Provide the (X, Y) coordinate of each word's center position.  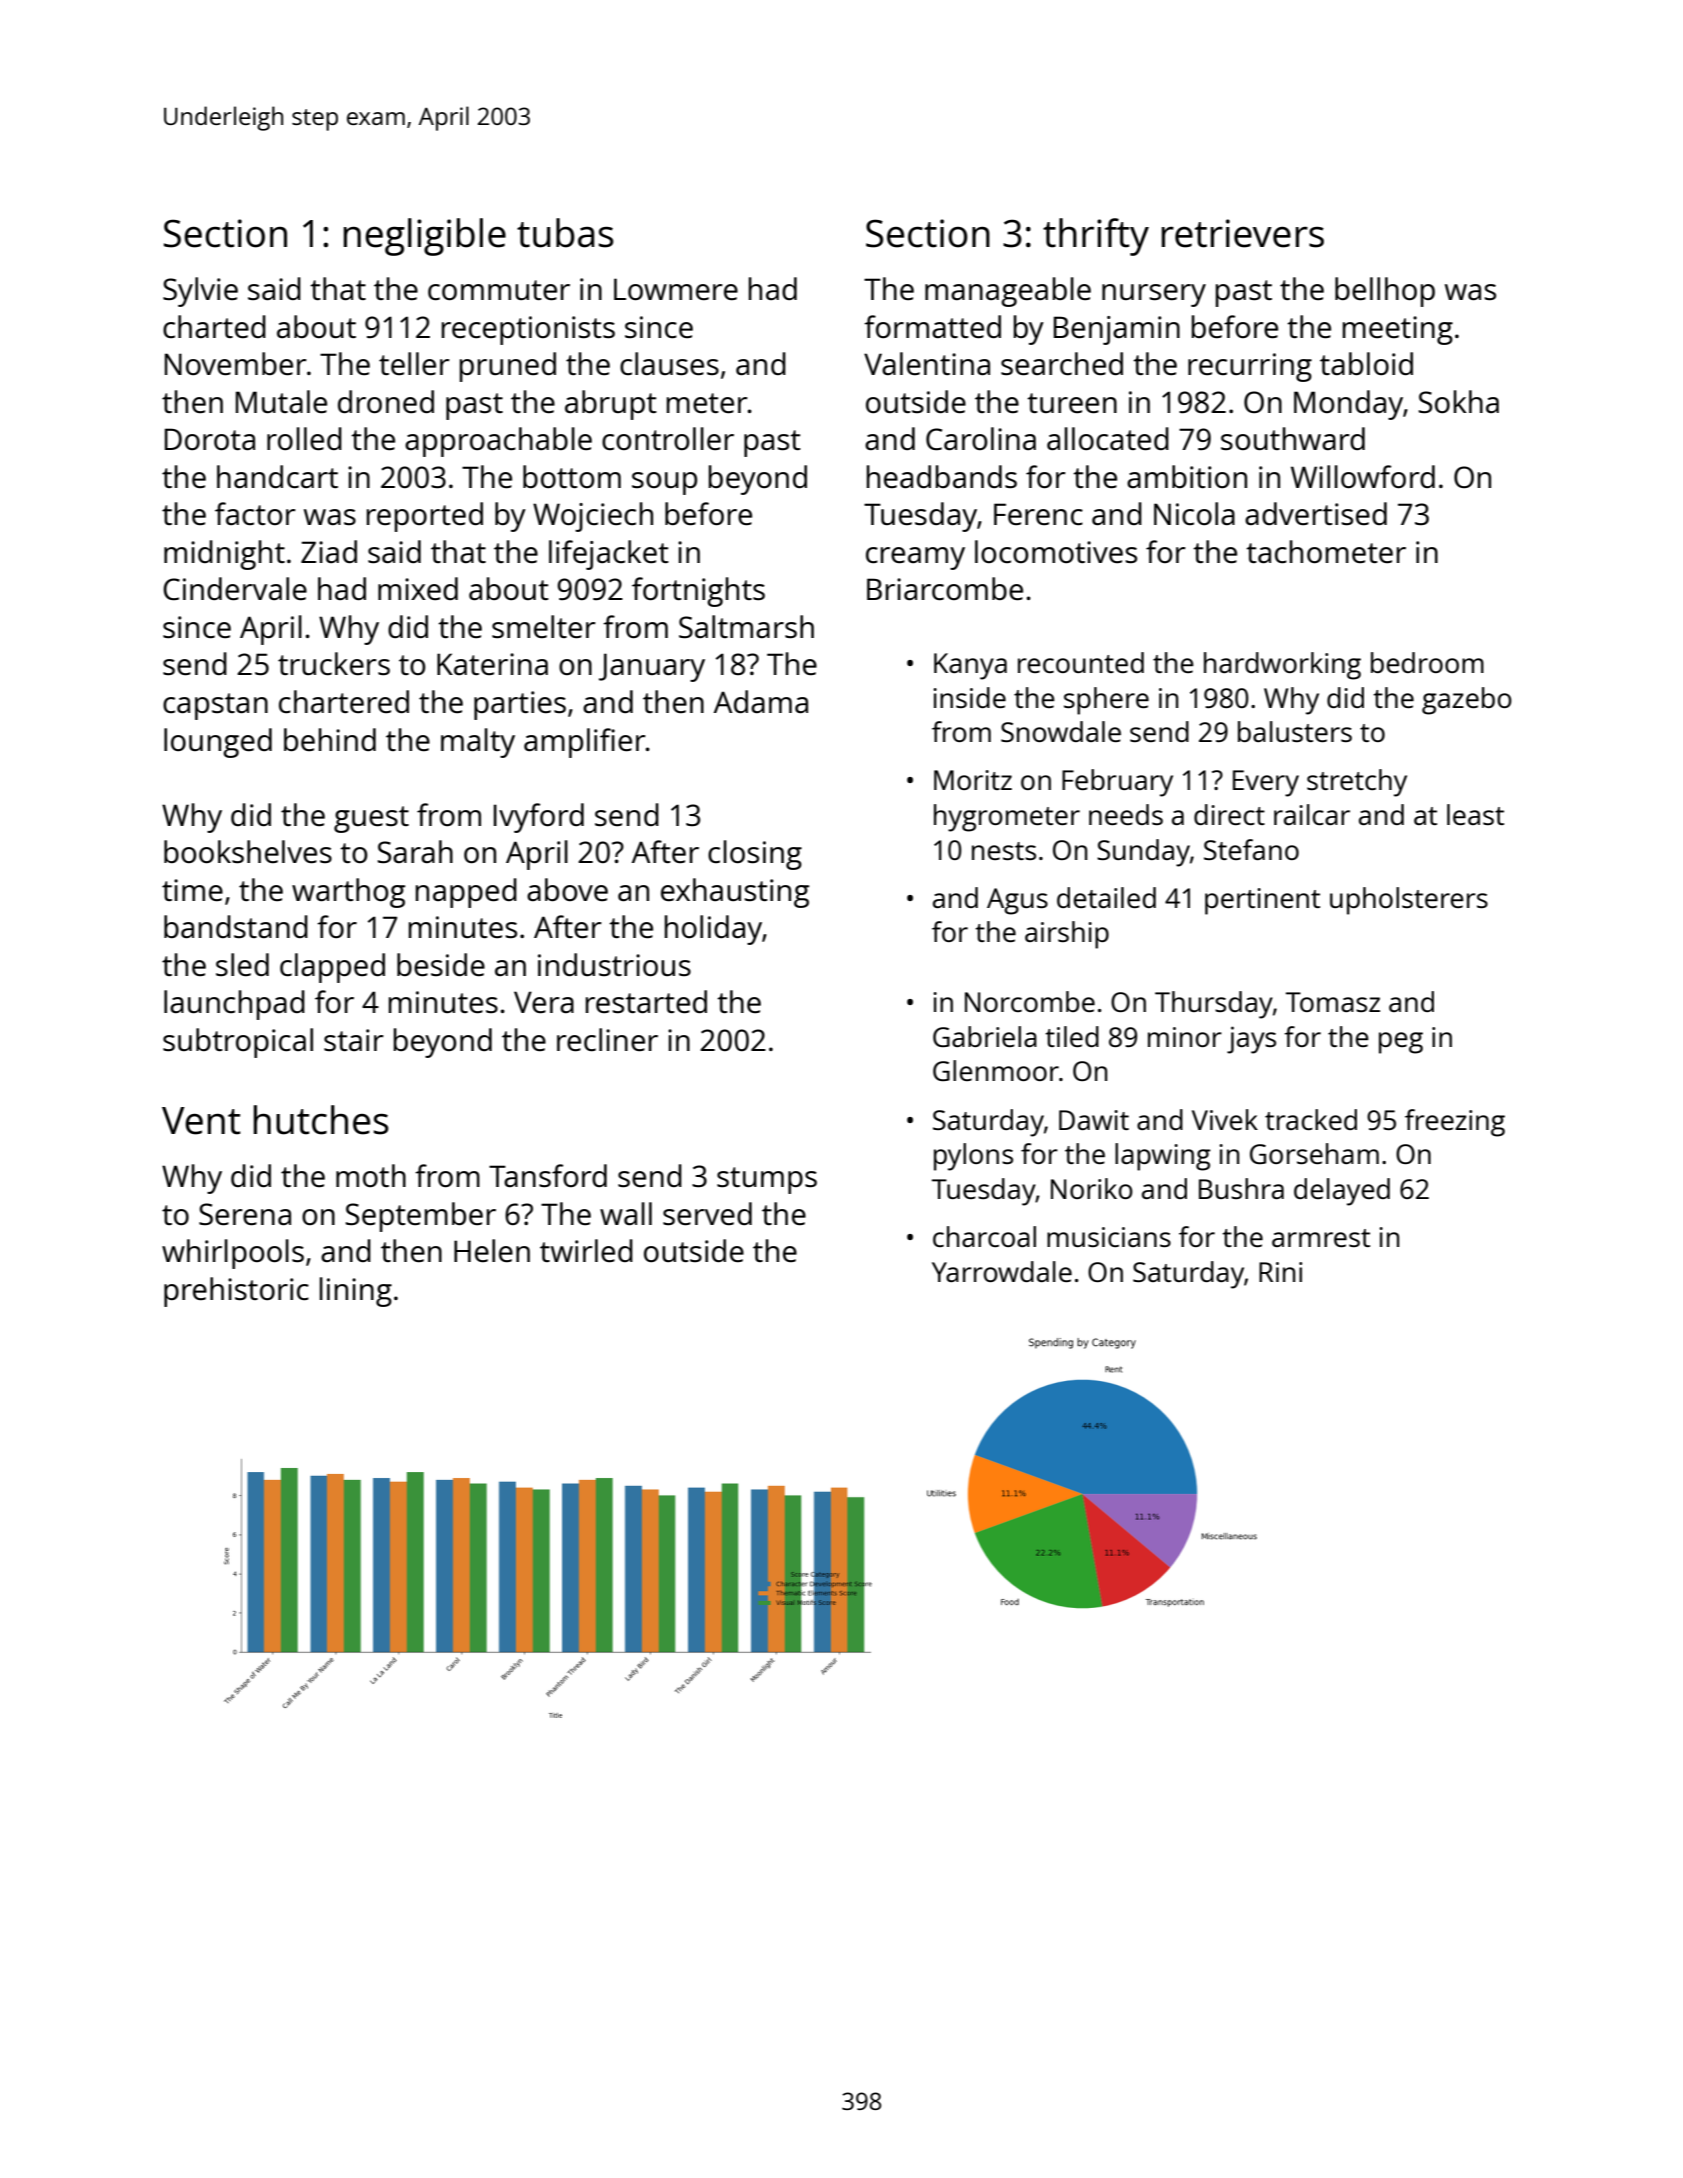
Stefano (1251, 849)
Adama (761, 701)
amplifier (585, 743)
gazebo (1467, 701)
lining (356, 1292)
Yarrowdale (1002, 1271)
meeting (1398, 330)
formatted (932, 327)
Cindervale (235, 589)
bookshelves (248, 852)
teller (414, 364)
